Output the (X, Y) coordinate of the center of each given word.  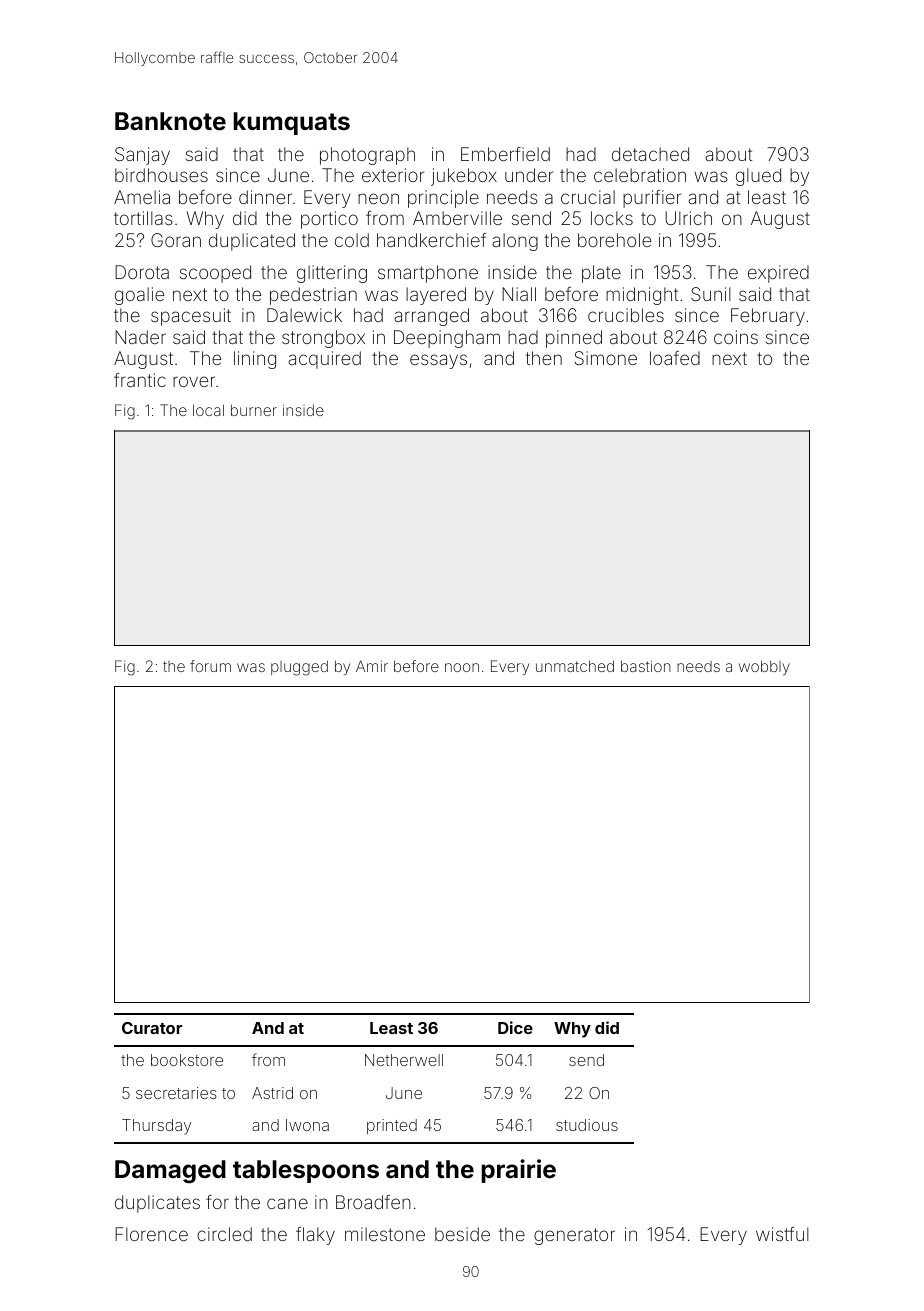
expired (778, 274)
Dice (515, 1027)
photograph (367, 156)
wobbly (764, 667)
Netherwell (404, 1060)
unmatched (575, 666)
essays (438, 361)
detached (650, 154)
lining (255, 360)
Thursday (156, 1127)
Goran (176, 240)
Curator (152, 1028)
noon (462, 667)
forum (210, 666)
